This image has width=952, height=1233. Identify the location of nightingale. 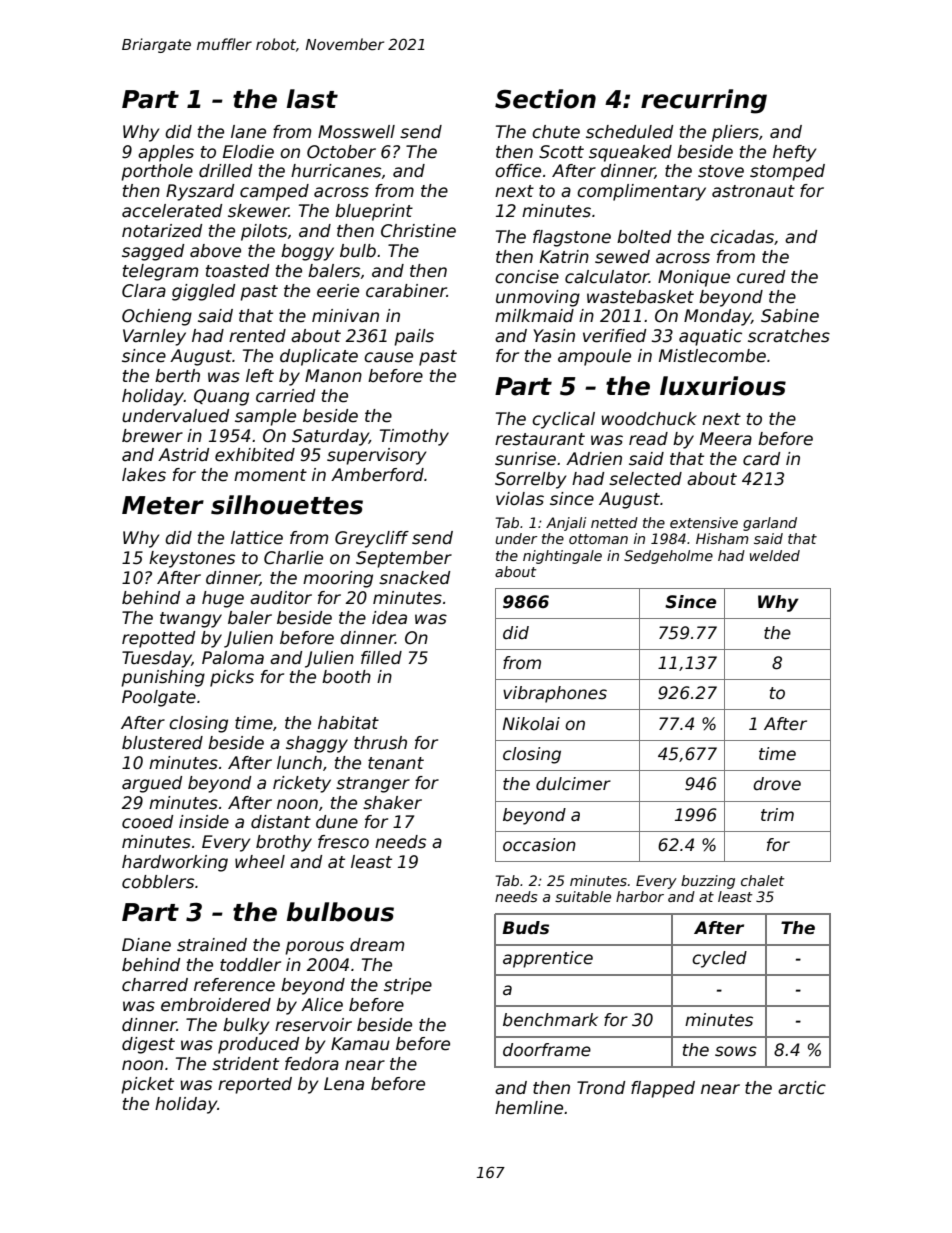
(562, 557).
